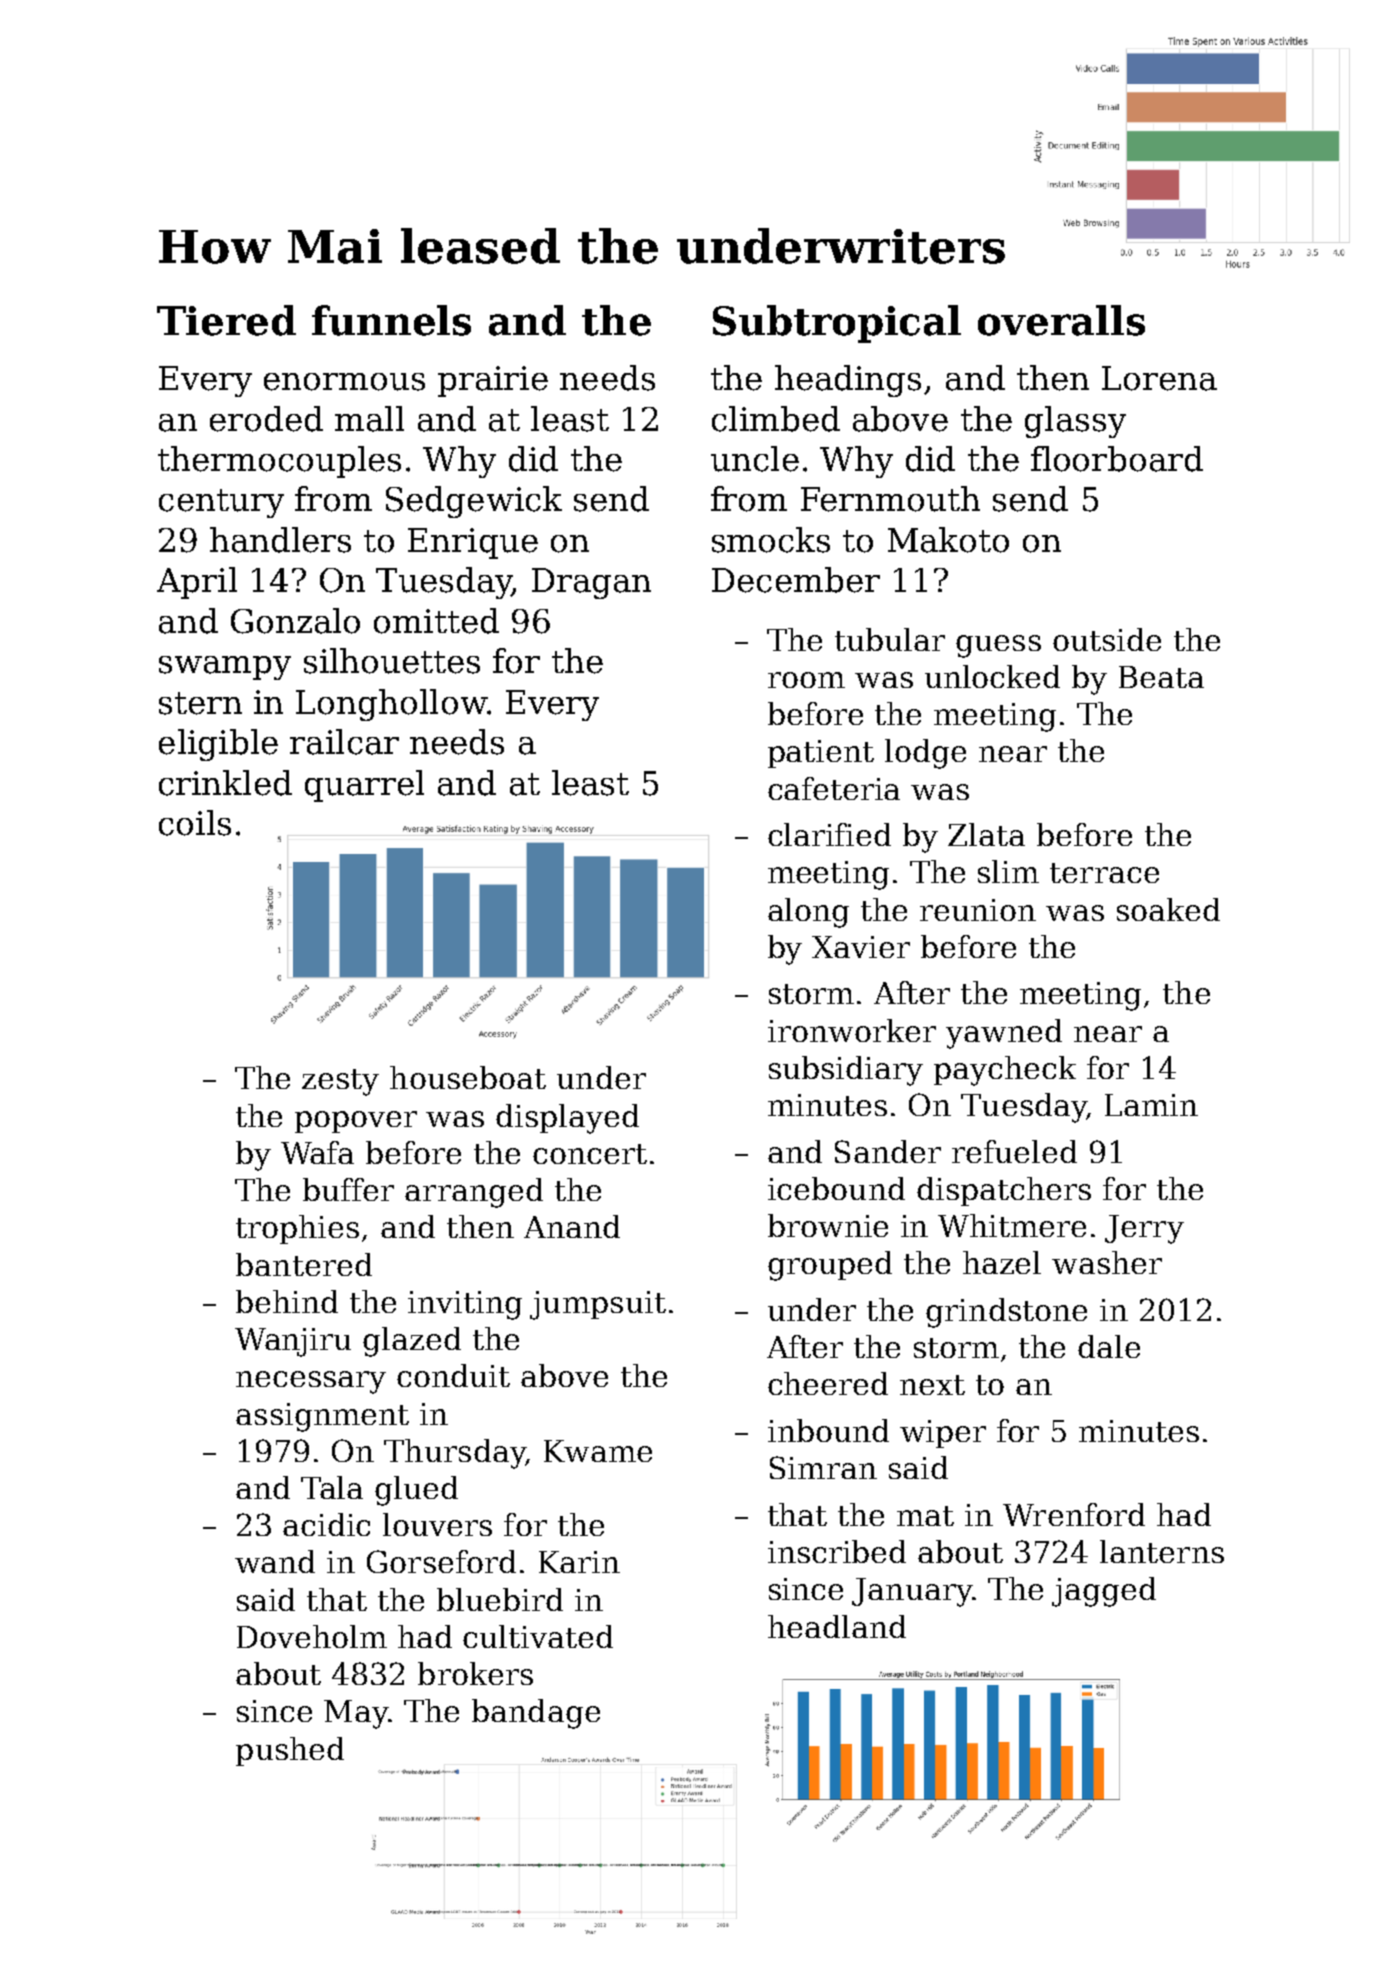 This document has height=1969, width=1386. What do you see at coordinates (391, 320) in the document?
I see `funnels` at bounding box center [391, 320].
